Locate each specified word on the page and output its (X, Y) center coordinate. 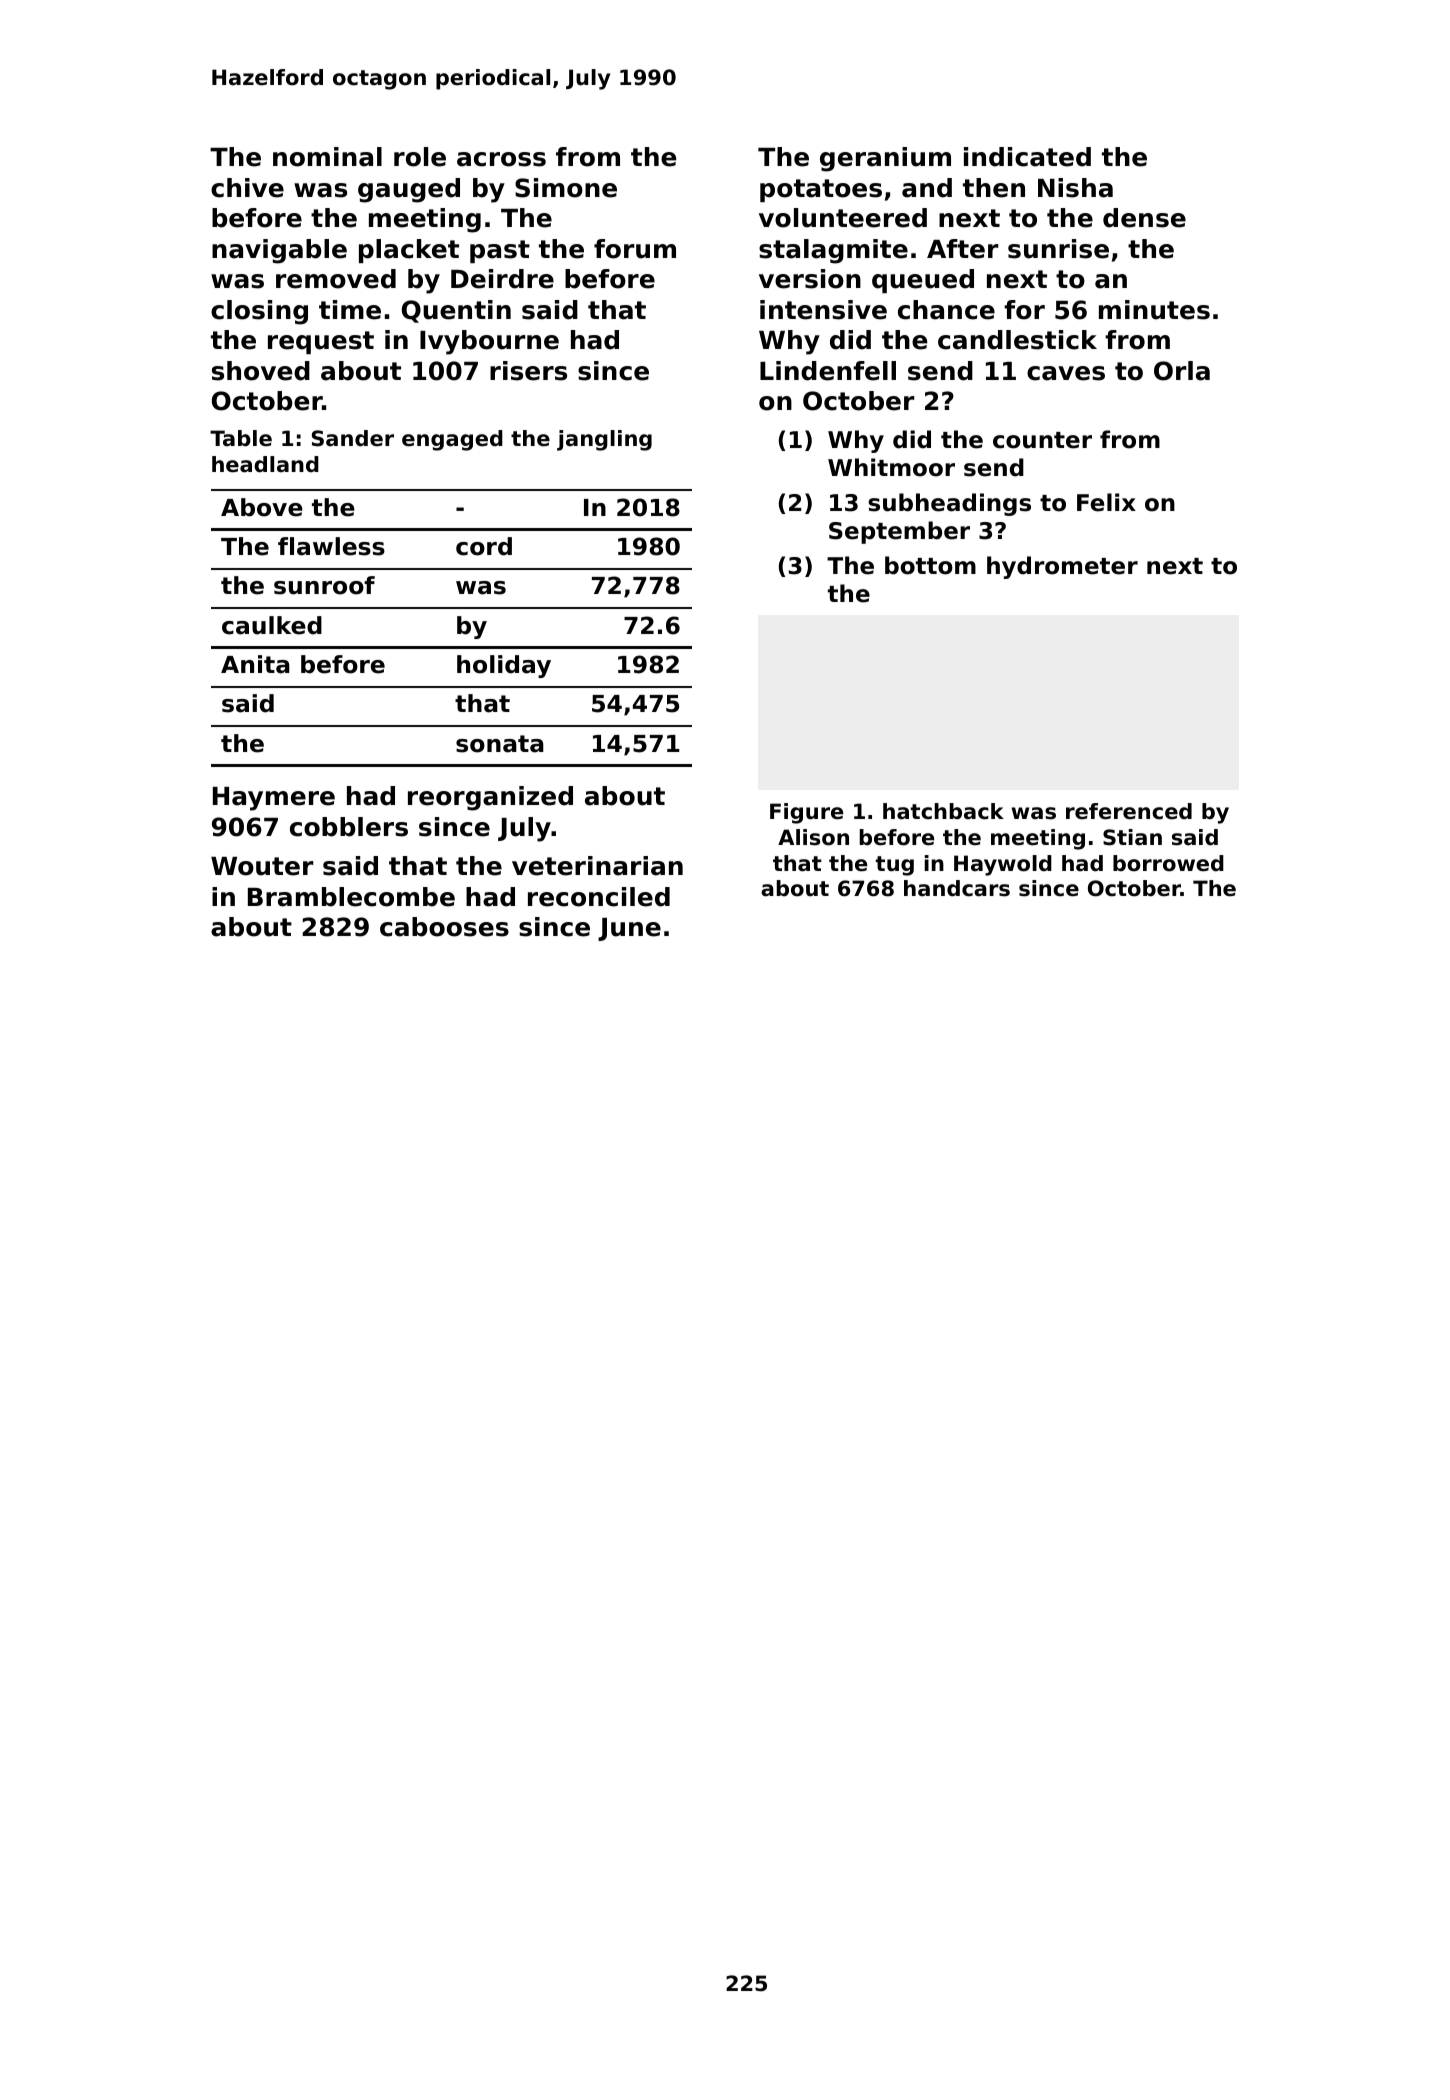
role (420, 157)
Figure (806, 813)
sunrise (1058, 249)
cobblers (349, 827)
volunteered (843, 218)
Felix (1106, 502)
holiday (504, 666)
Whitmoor (891, 467)
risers (528, 371)
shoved (261, 371)
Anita (255, 664)
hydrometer (1062, 567)
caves (1066, 373)
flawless (331, 546)
